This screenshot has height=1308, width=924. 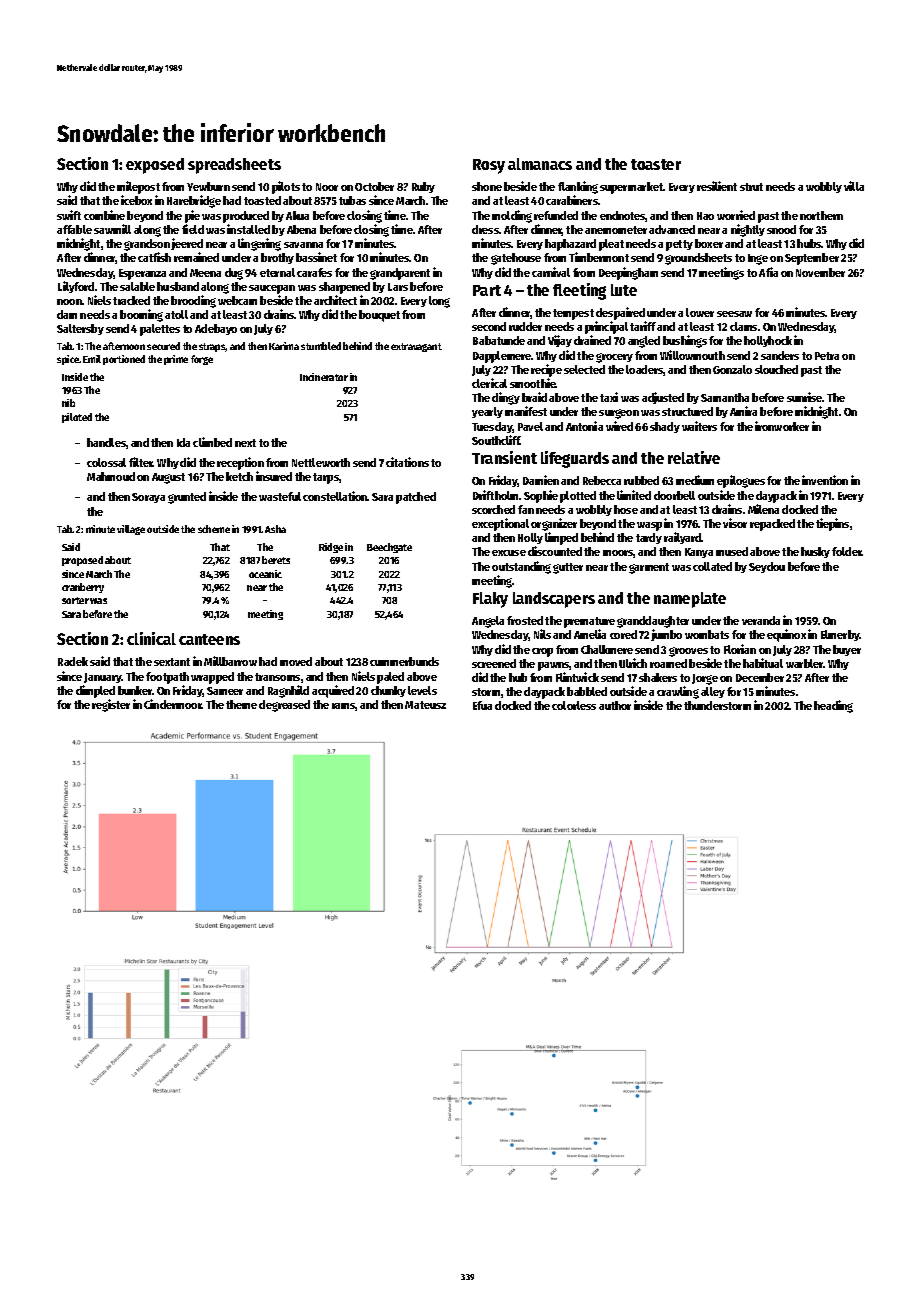 I want to click on next, so click(x=245, y=443).
